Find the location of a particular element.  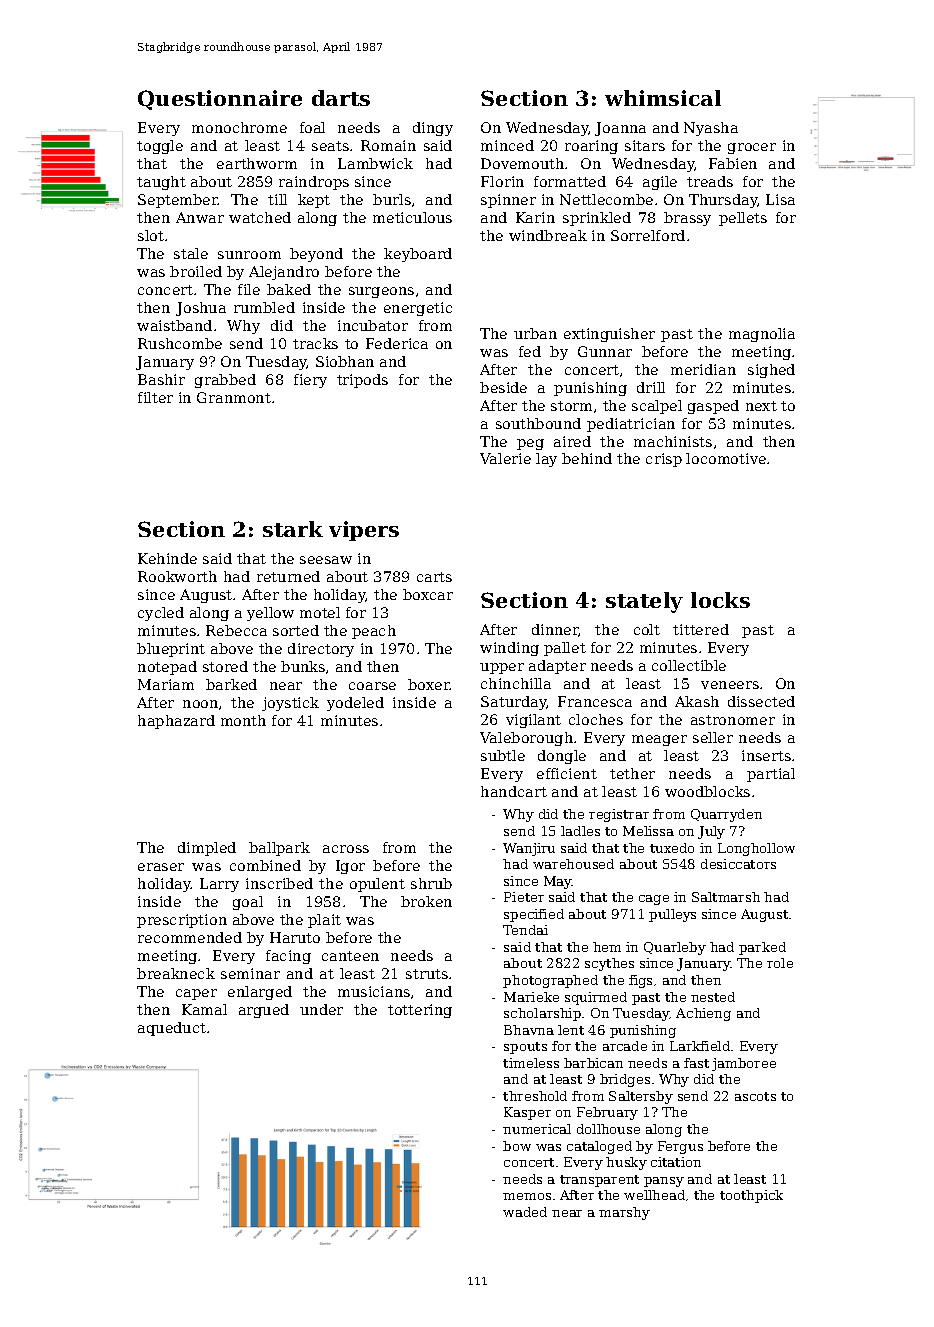

musicians is located at coordinates (374, 991).
